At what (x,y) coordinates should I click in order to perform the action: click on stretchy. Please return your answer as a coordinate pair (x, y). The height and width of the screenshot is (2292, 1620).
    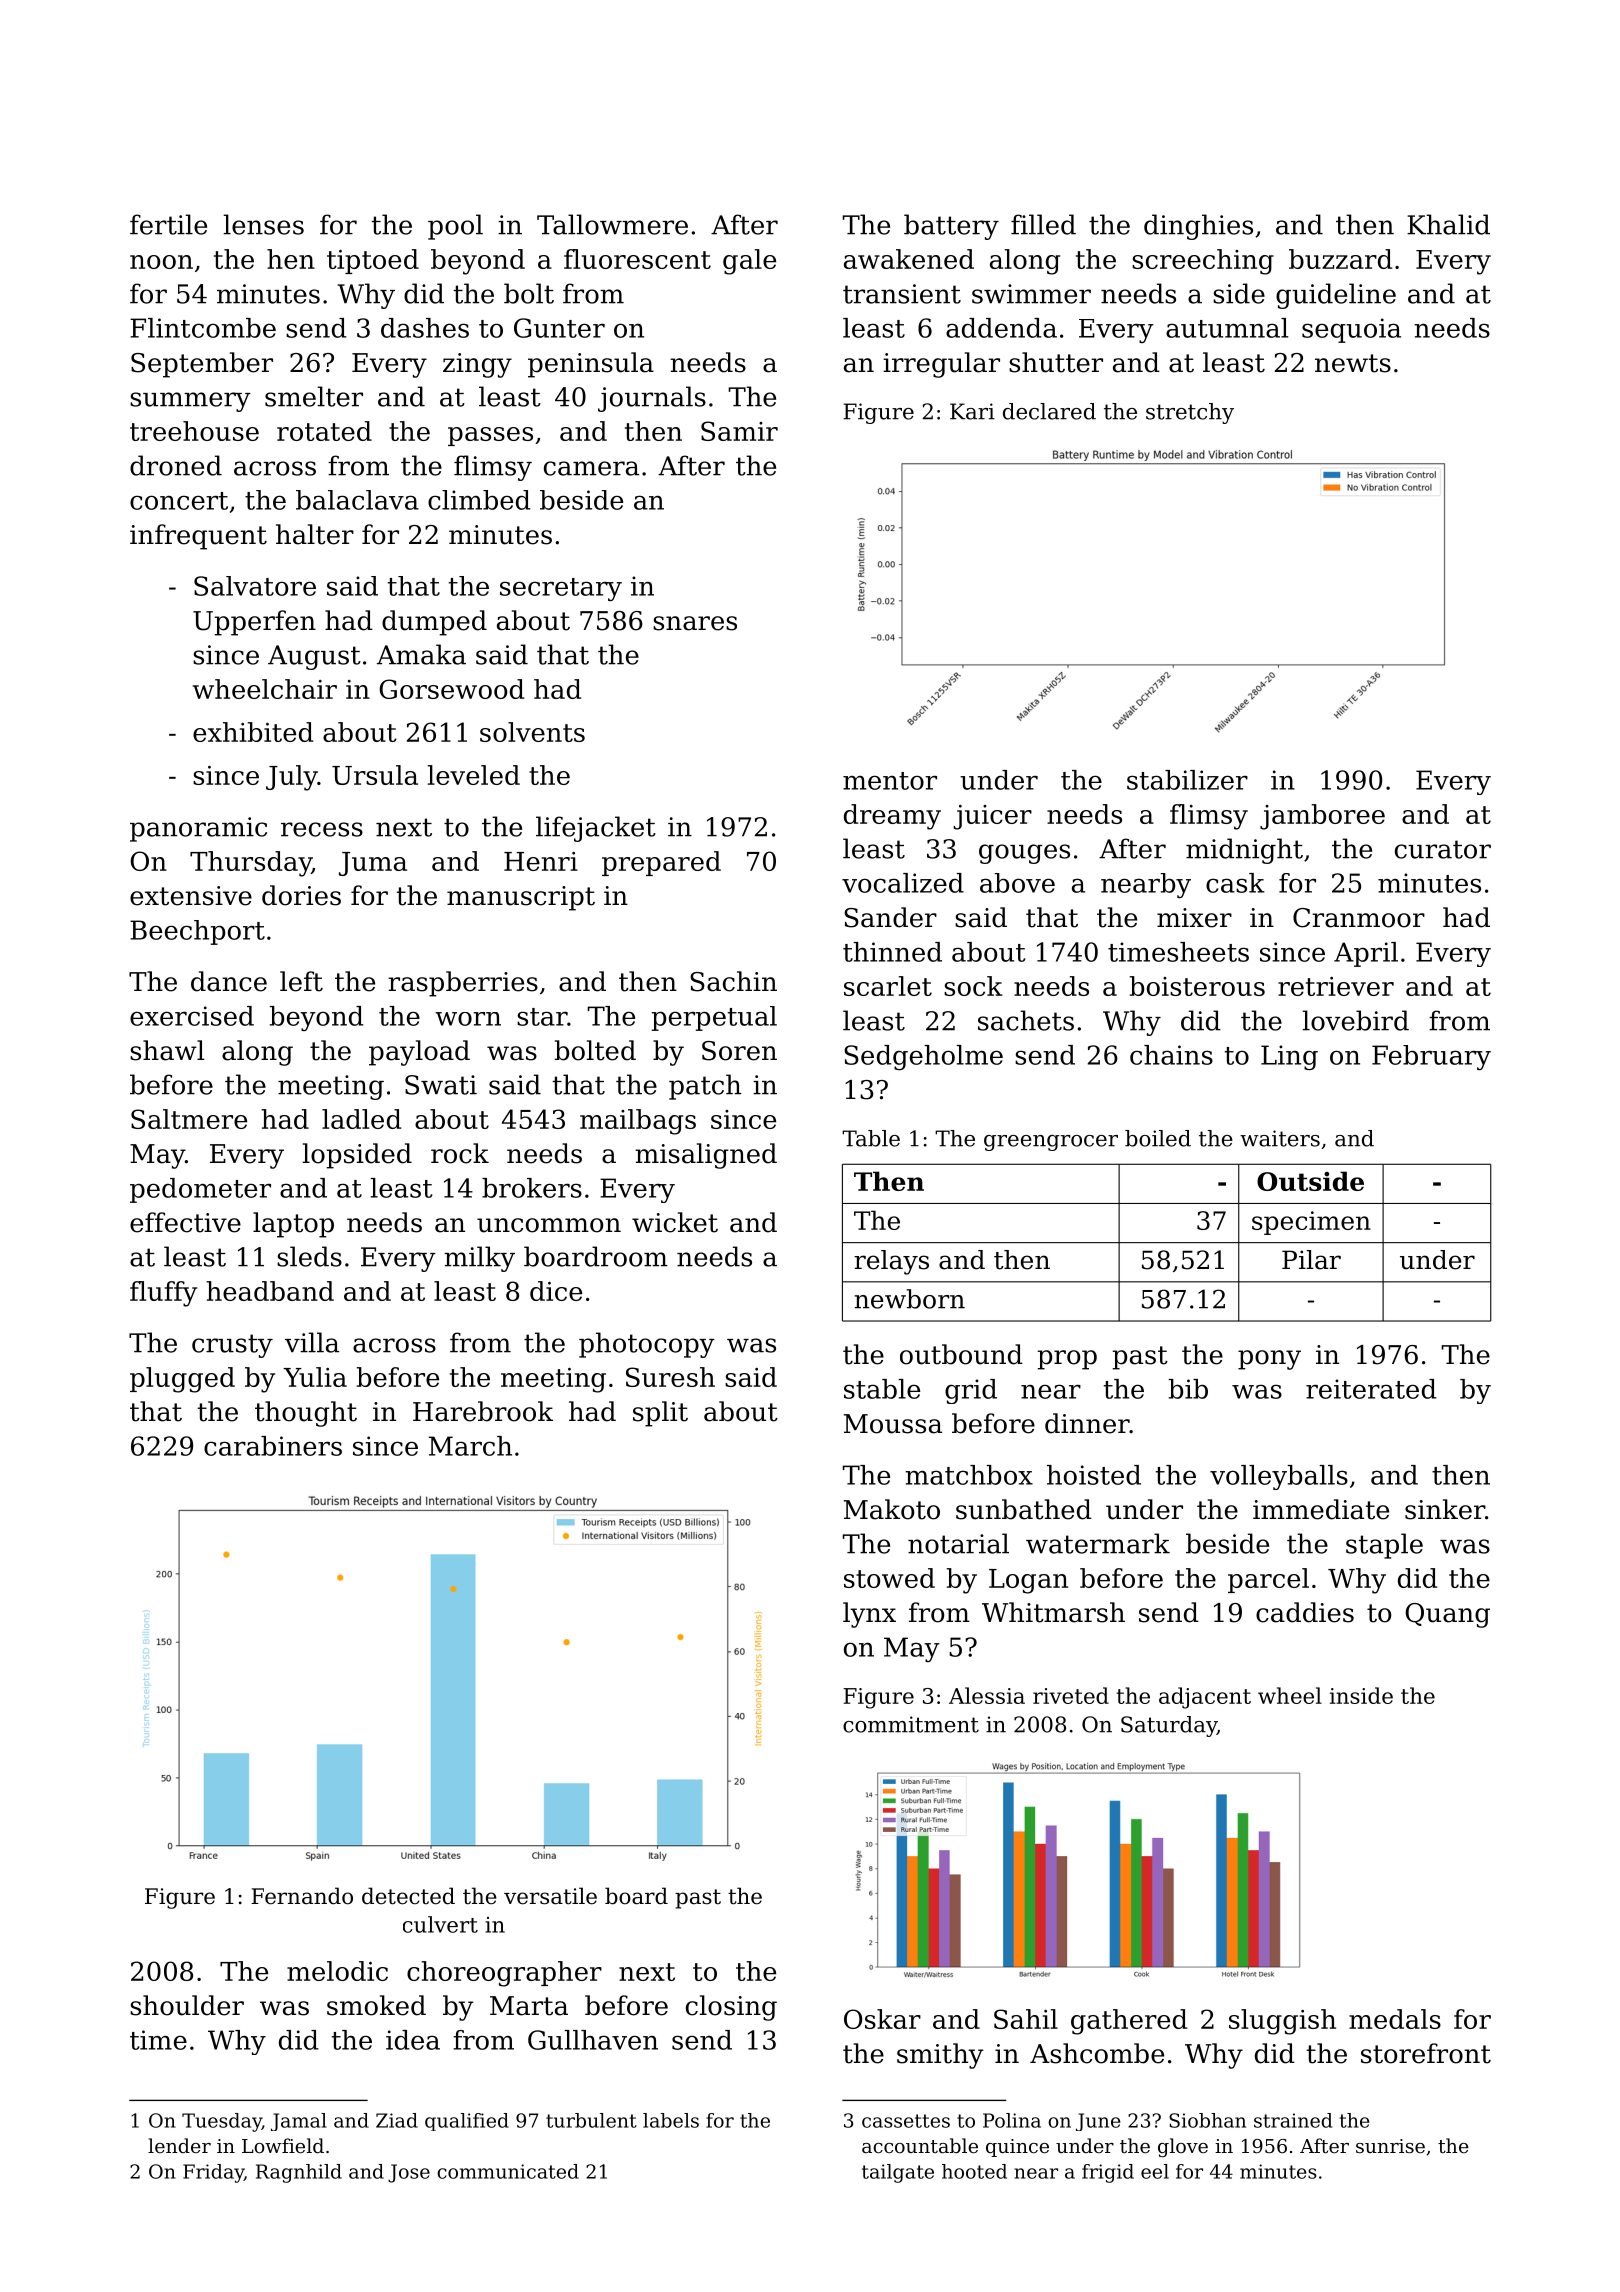
    Looking at the image, I should click on (1190, 413).
